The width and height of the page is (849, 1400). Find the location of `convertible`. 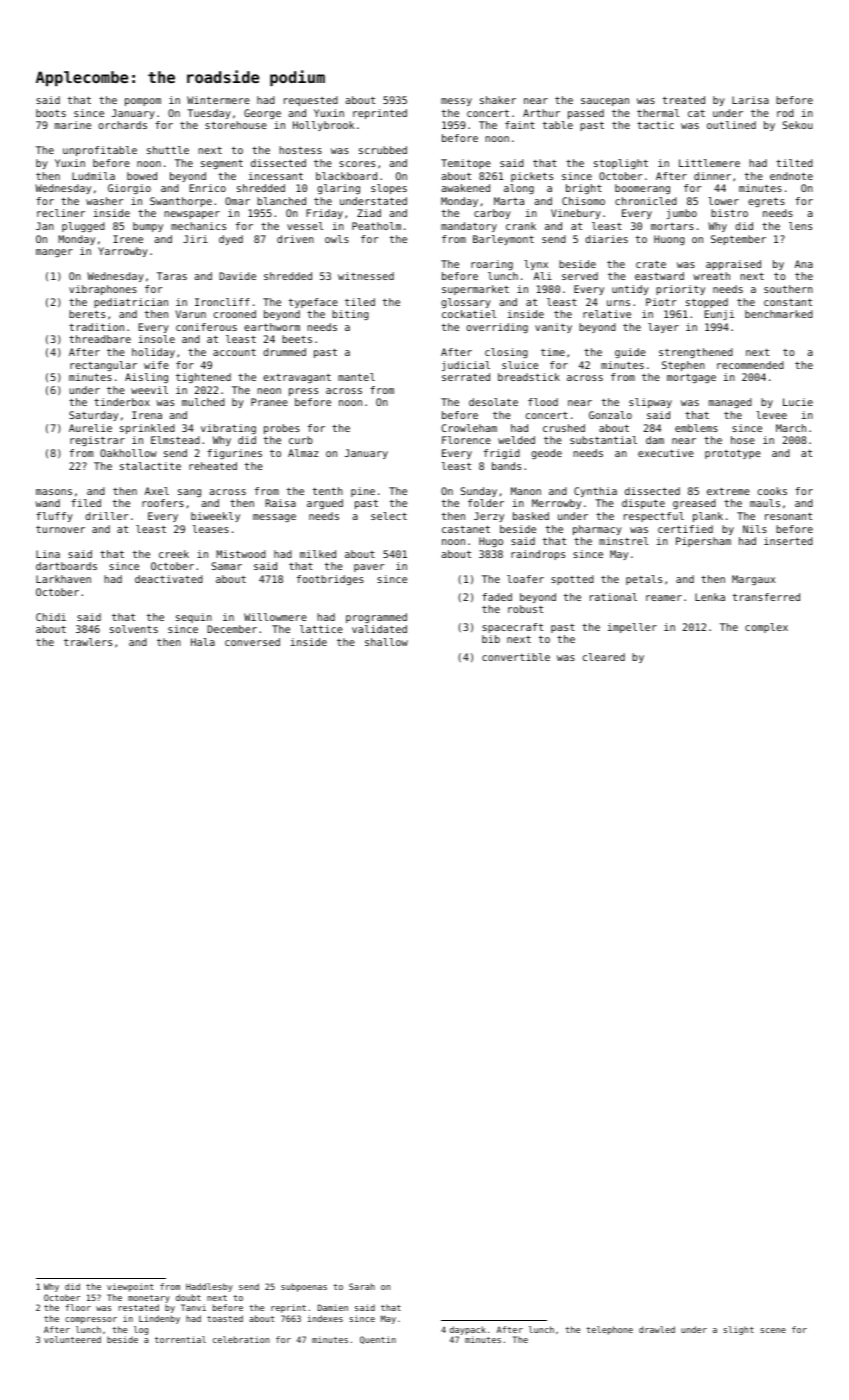

convertible is located at coordinates (516, 657).
